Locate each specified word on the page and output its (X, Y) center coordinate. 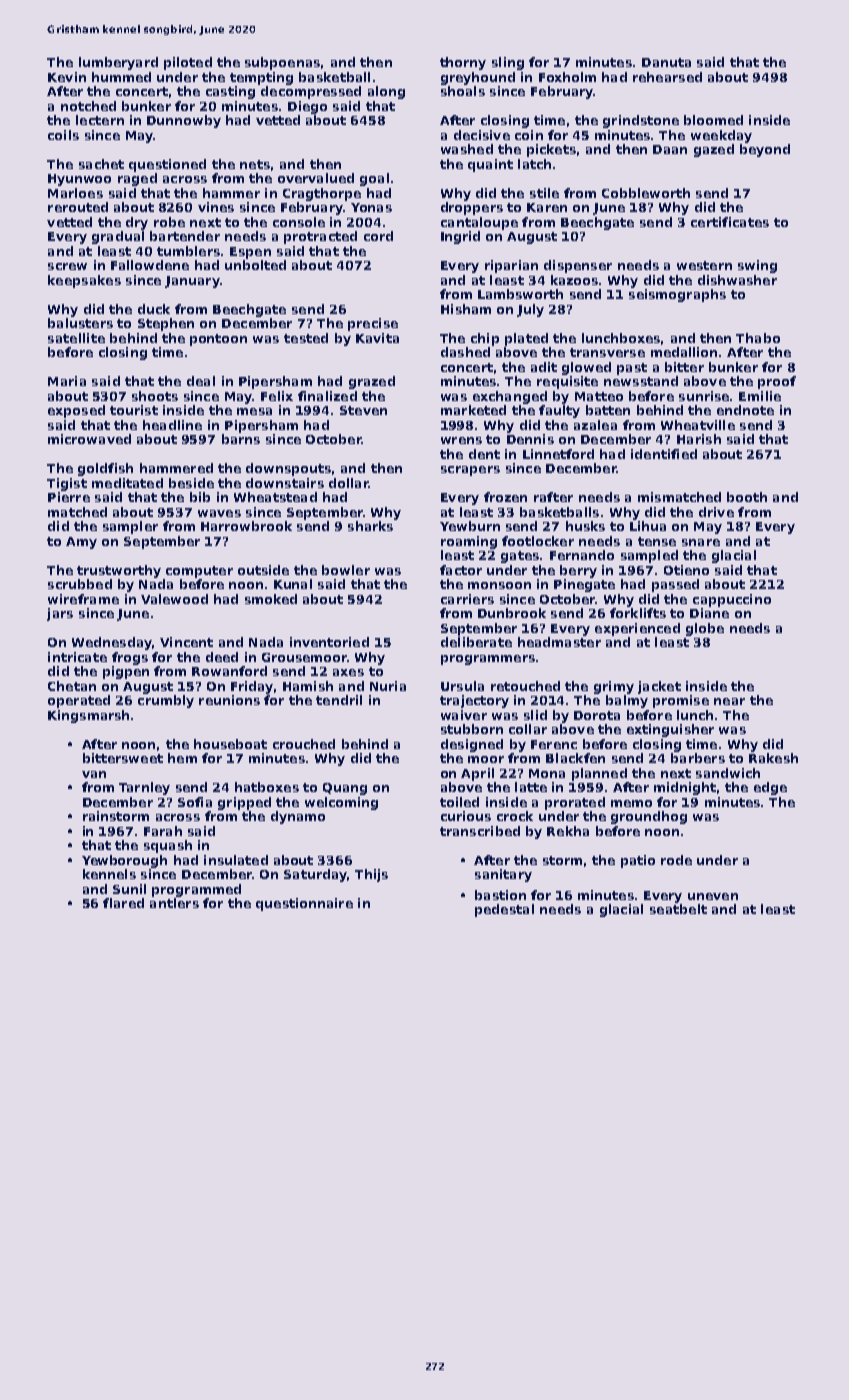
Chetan (72, 686)
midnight (685, 788)
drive (716, 512)
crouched (304, 744)
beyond (765, 150)
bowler (346, 570)
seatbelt (678, 909)
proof (777, 382)
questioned (167, 165)
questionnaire (304, 904)
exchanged (510, 397)
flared (123, 903)
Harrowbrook (246, 526)
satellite (76, 338)
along (386, 92)
